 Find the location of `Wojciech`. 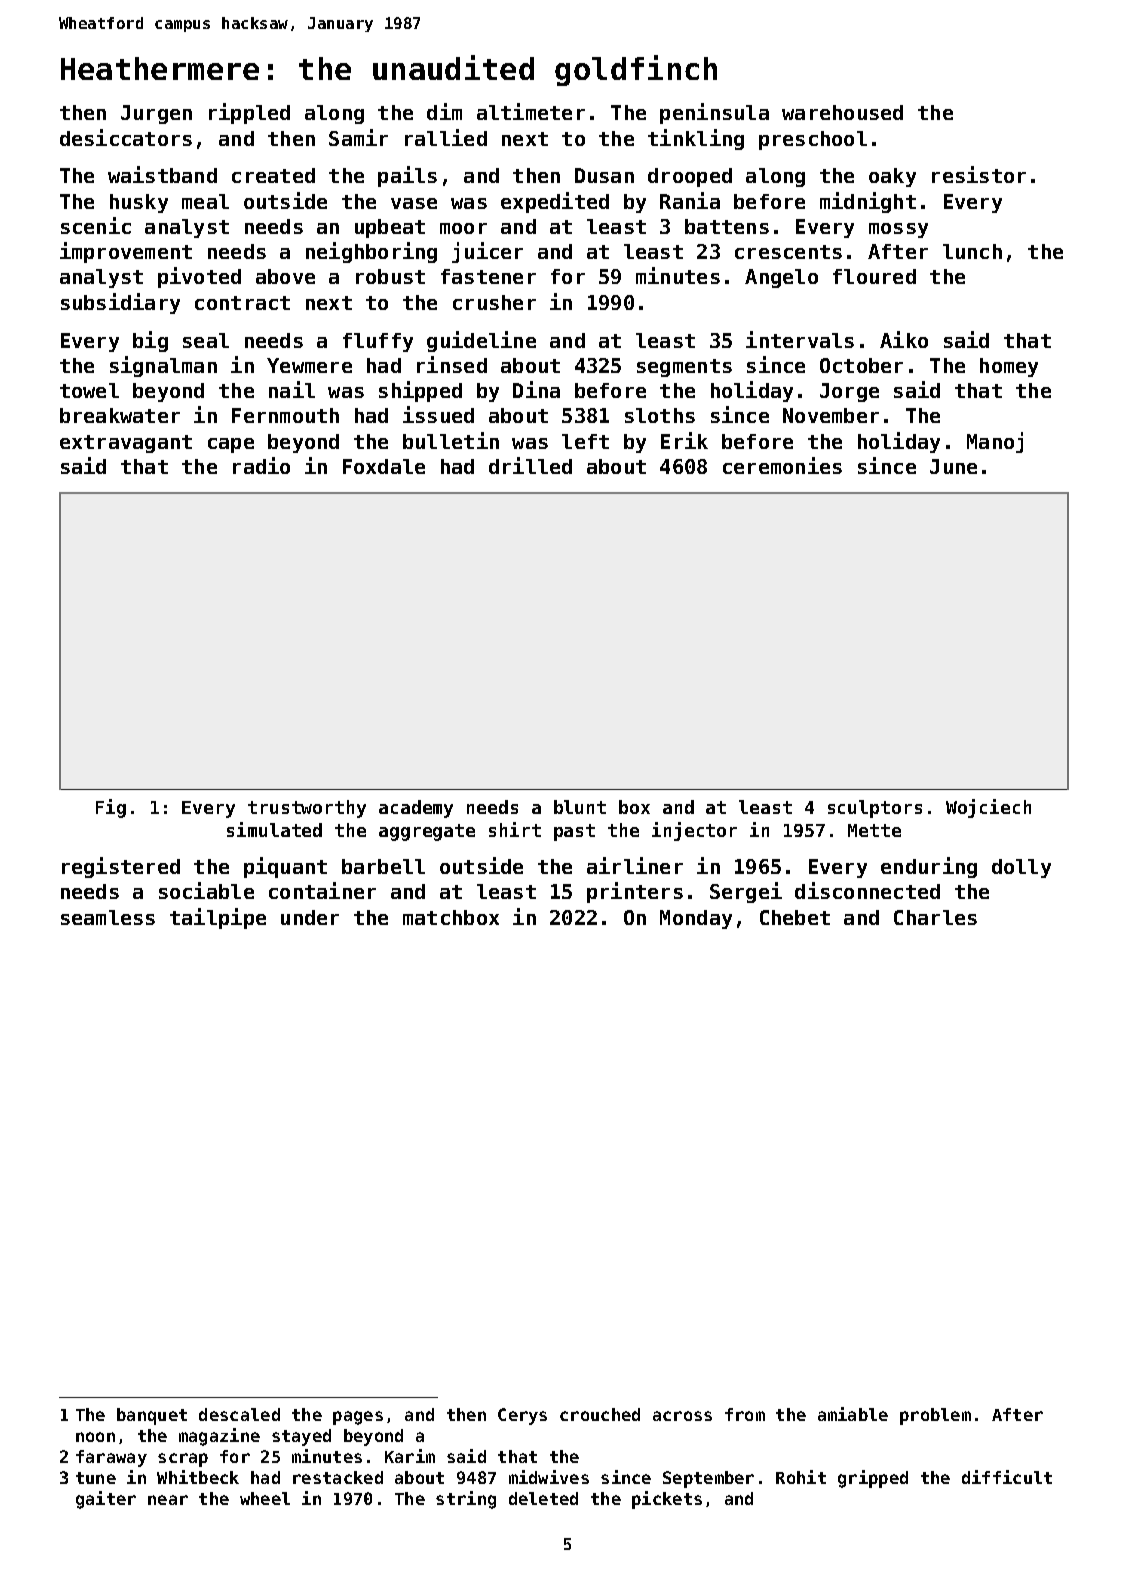

Wojciech is located at coordinates (988, 808).
